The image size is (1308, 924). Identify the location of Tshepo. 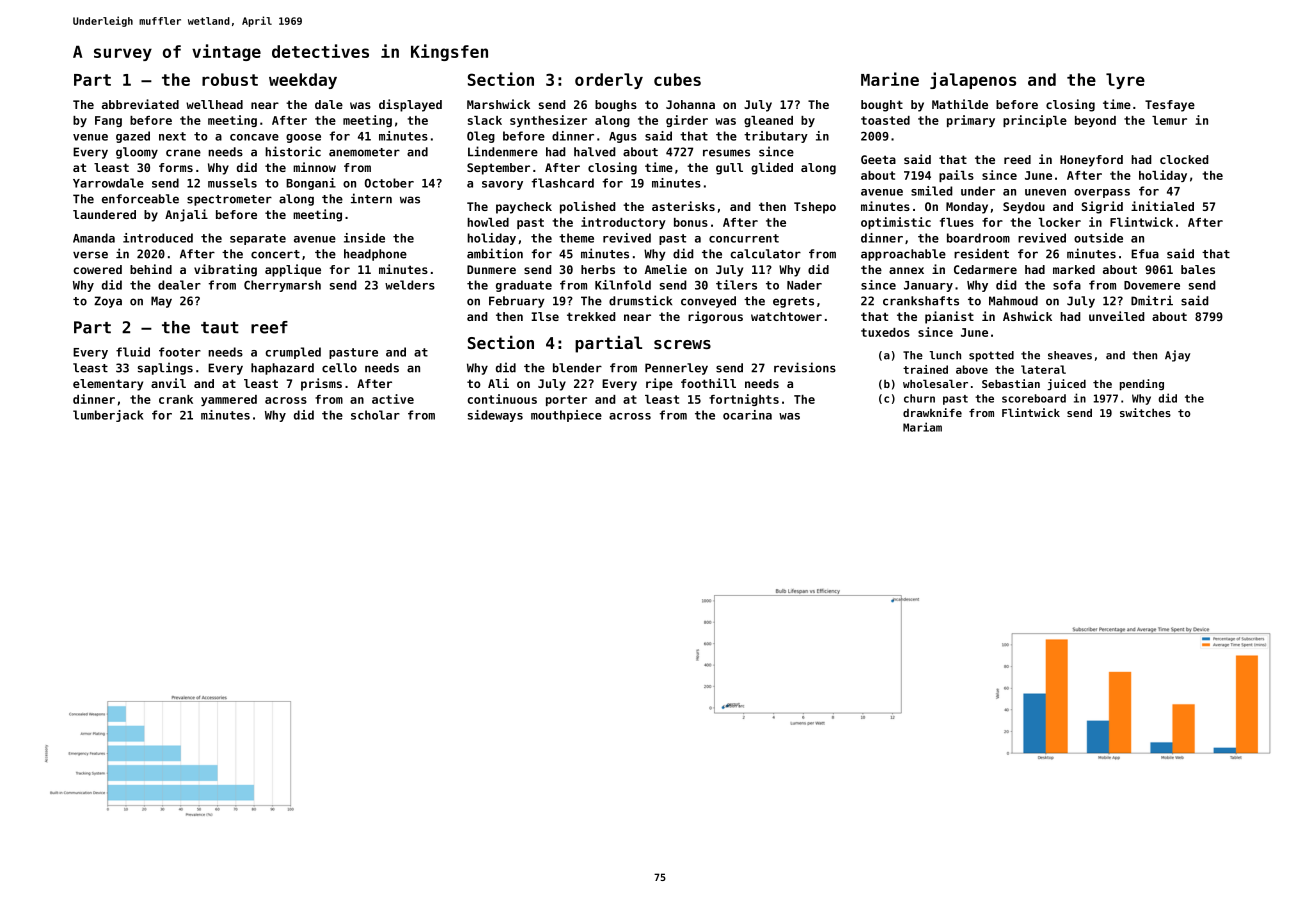
(815, 208).
